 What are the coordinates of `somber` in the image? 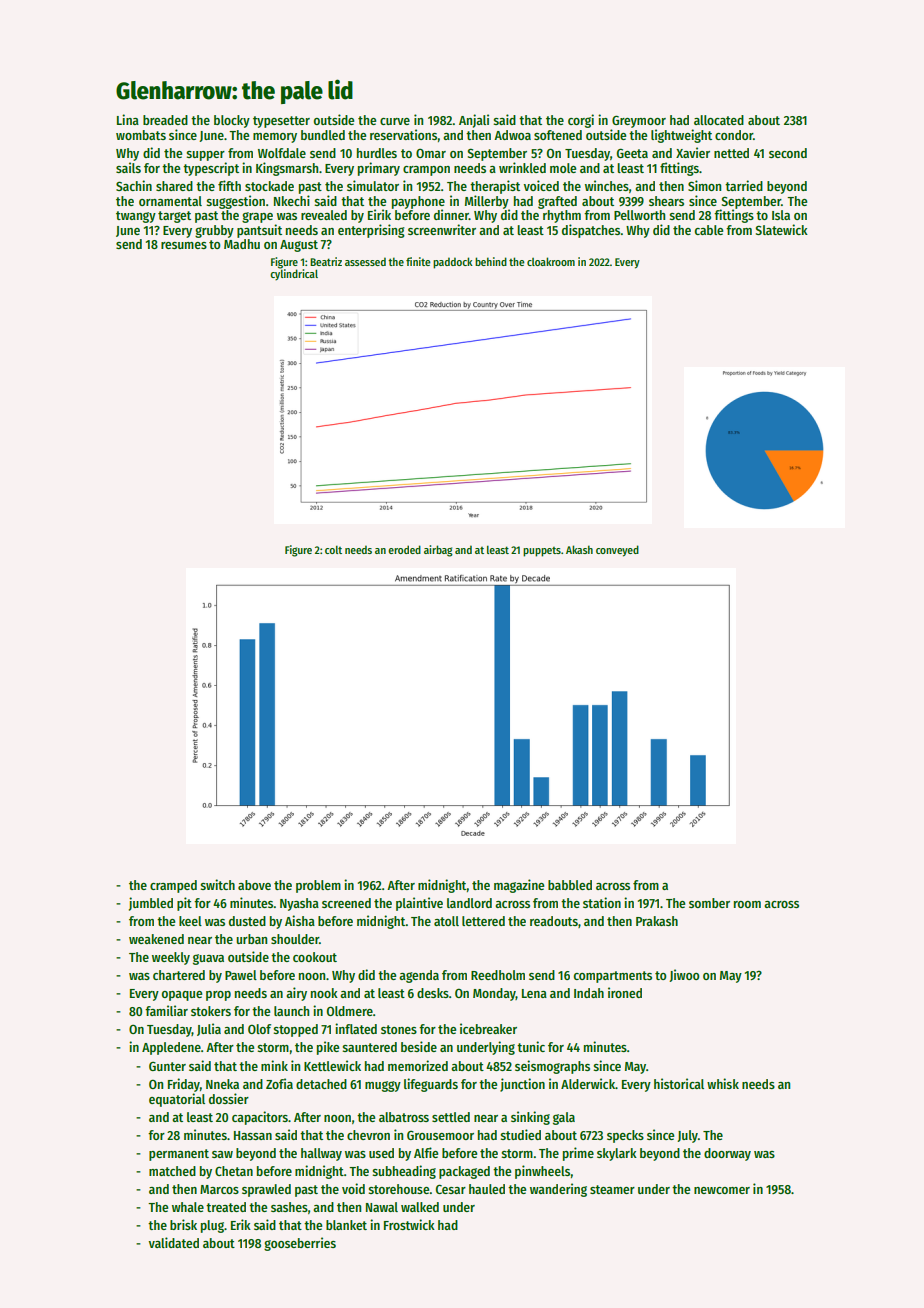 It's located at (709, 903).
